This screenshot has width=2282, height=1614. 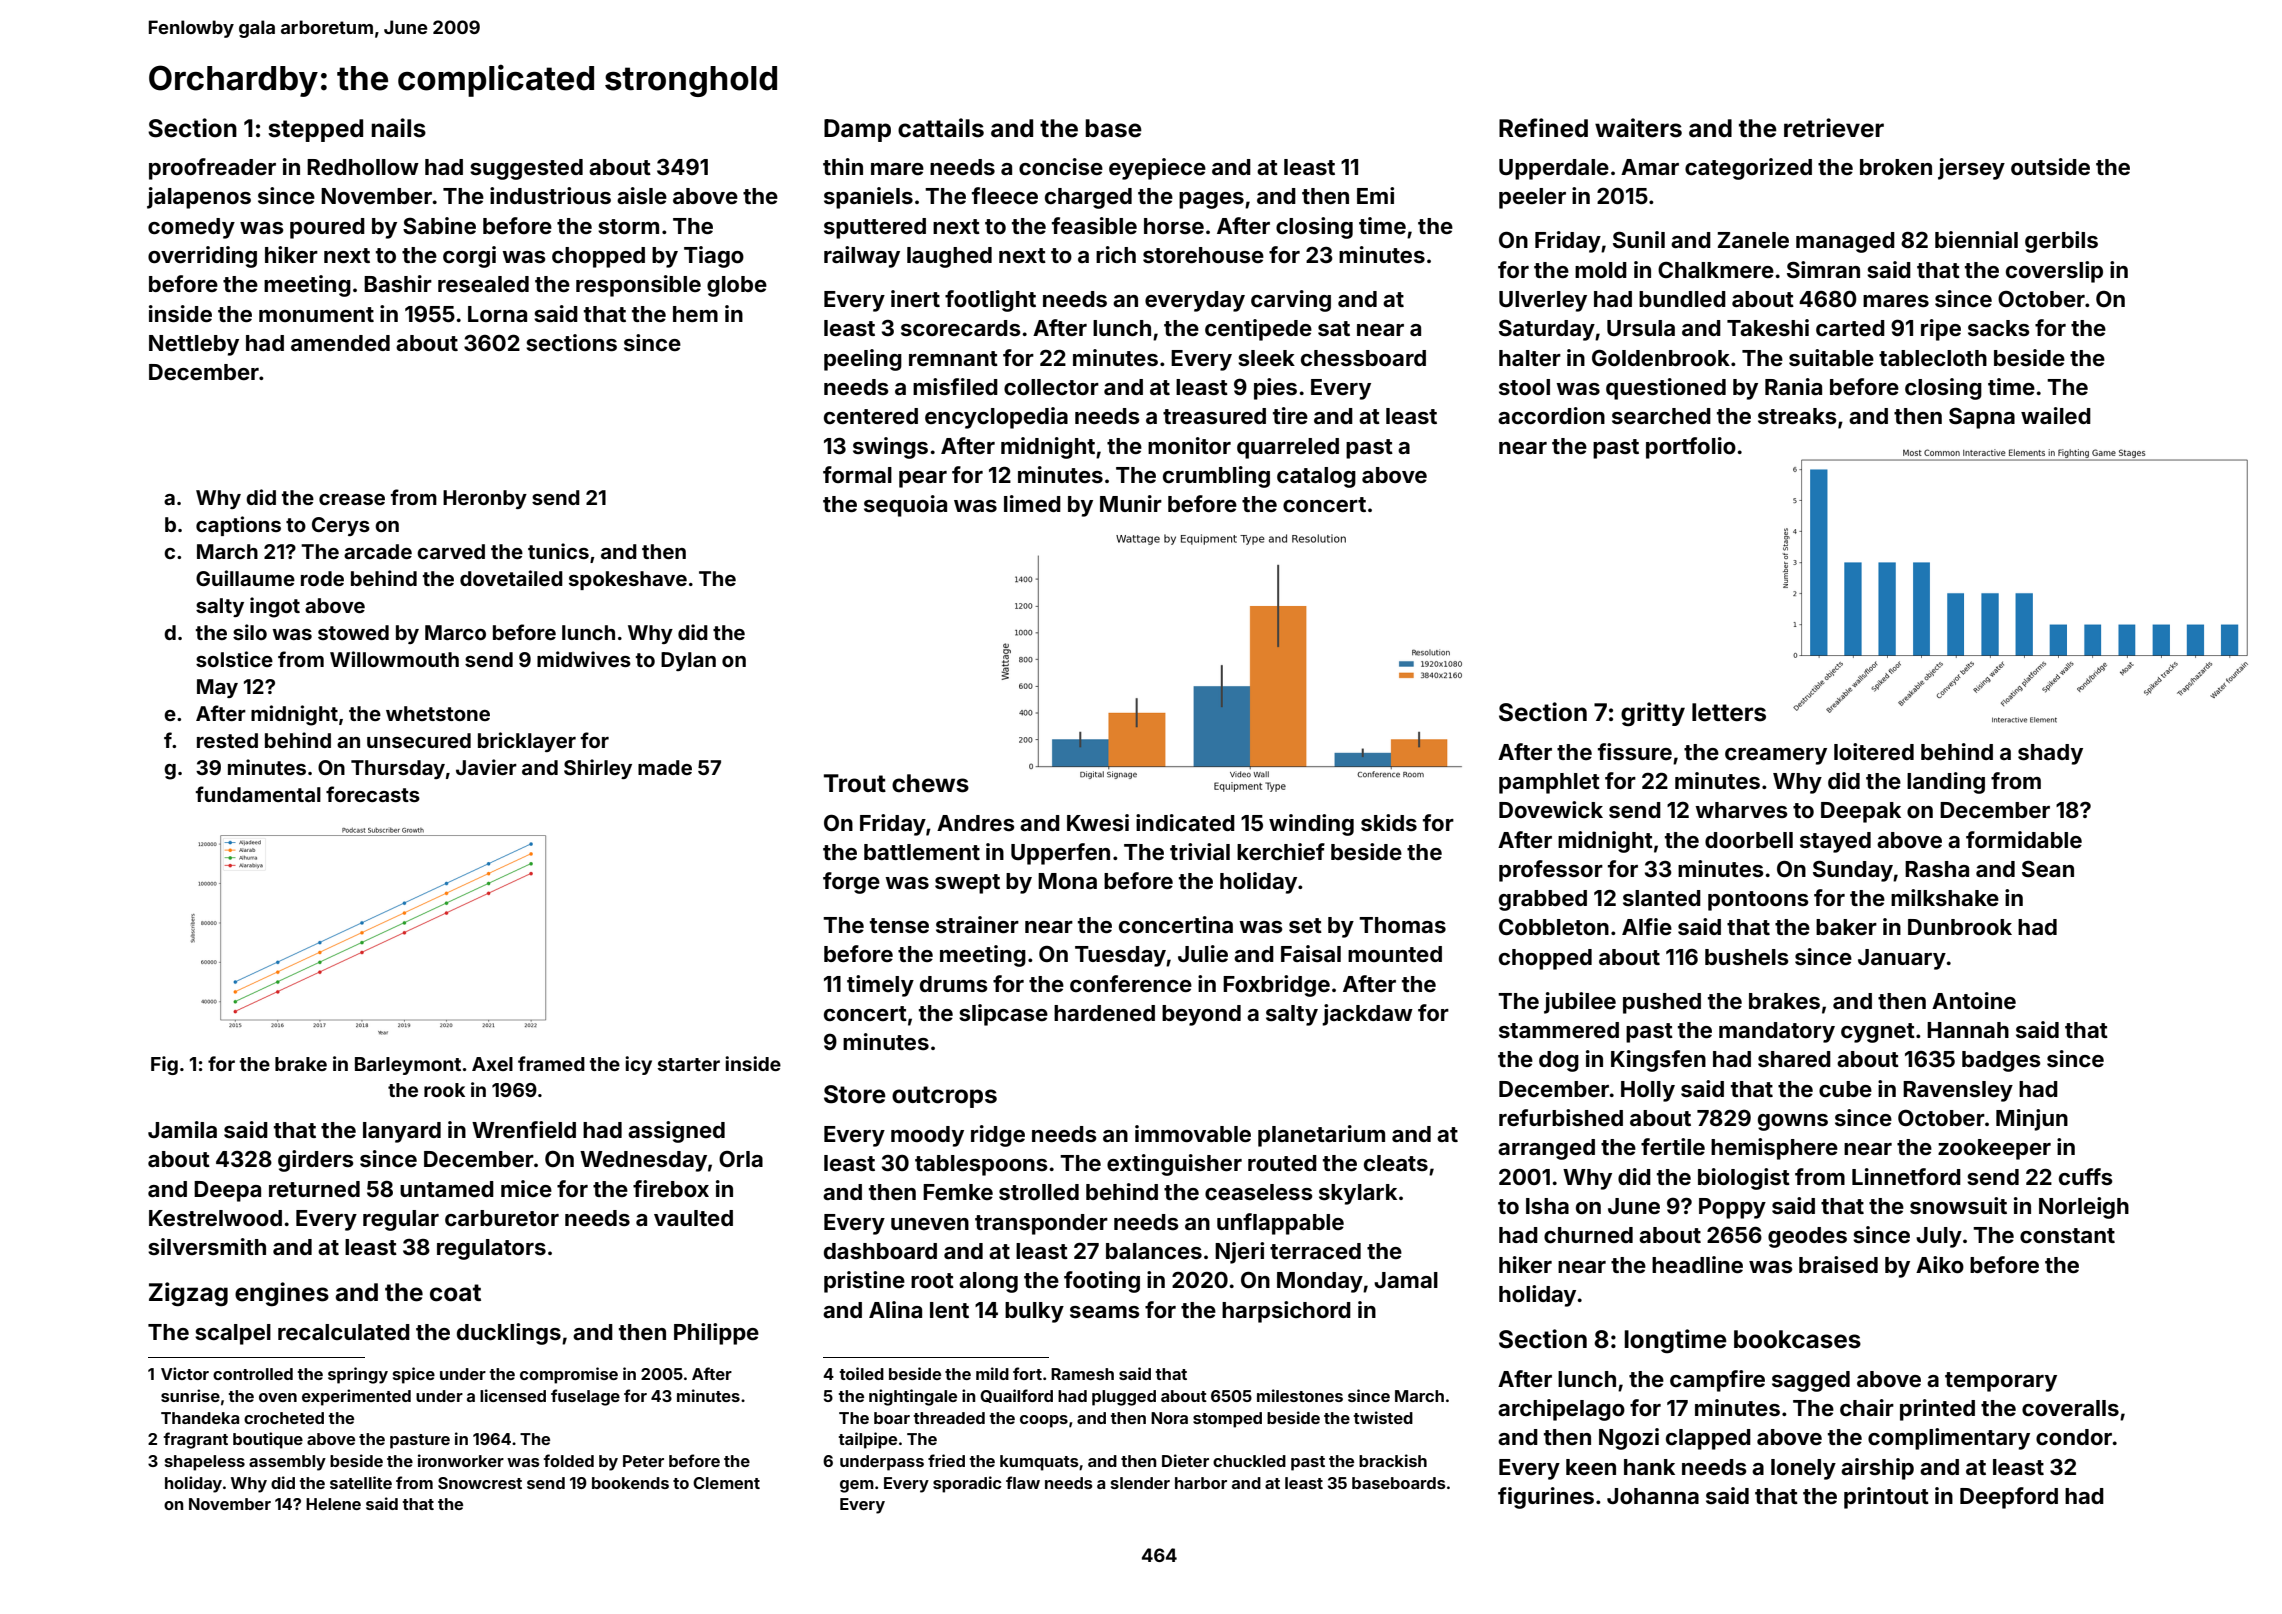 I want to click on Axel, so click(x=492, y=1064).
